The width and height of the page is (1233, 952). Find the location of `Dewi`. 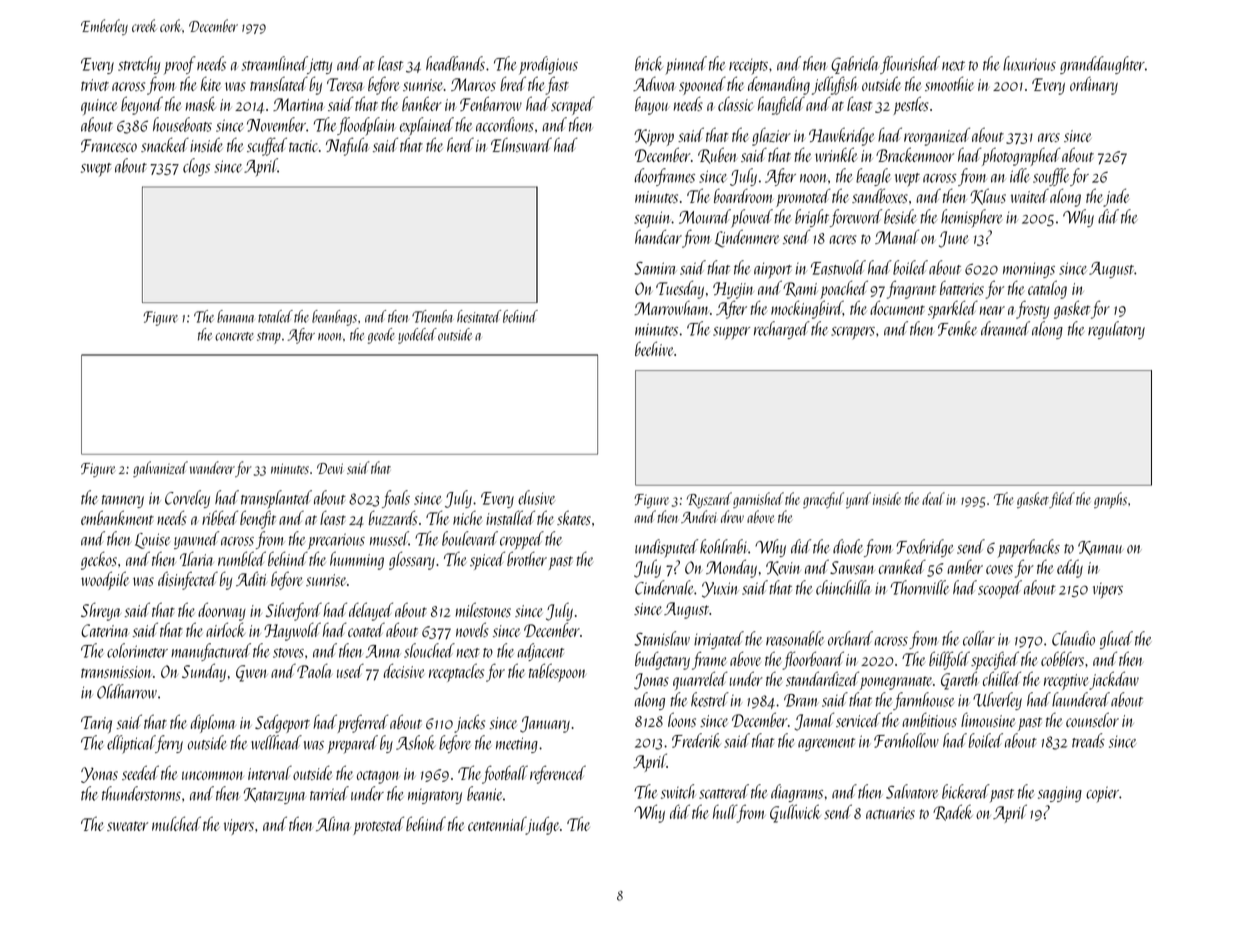

Dewi is located at coordinates (330, 468).
